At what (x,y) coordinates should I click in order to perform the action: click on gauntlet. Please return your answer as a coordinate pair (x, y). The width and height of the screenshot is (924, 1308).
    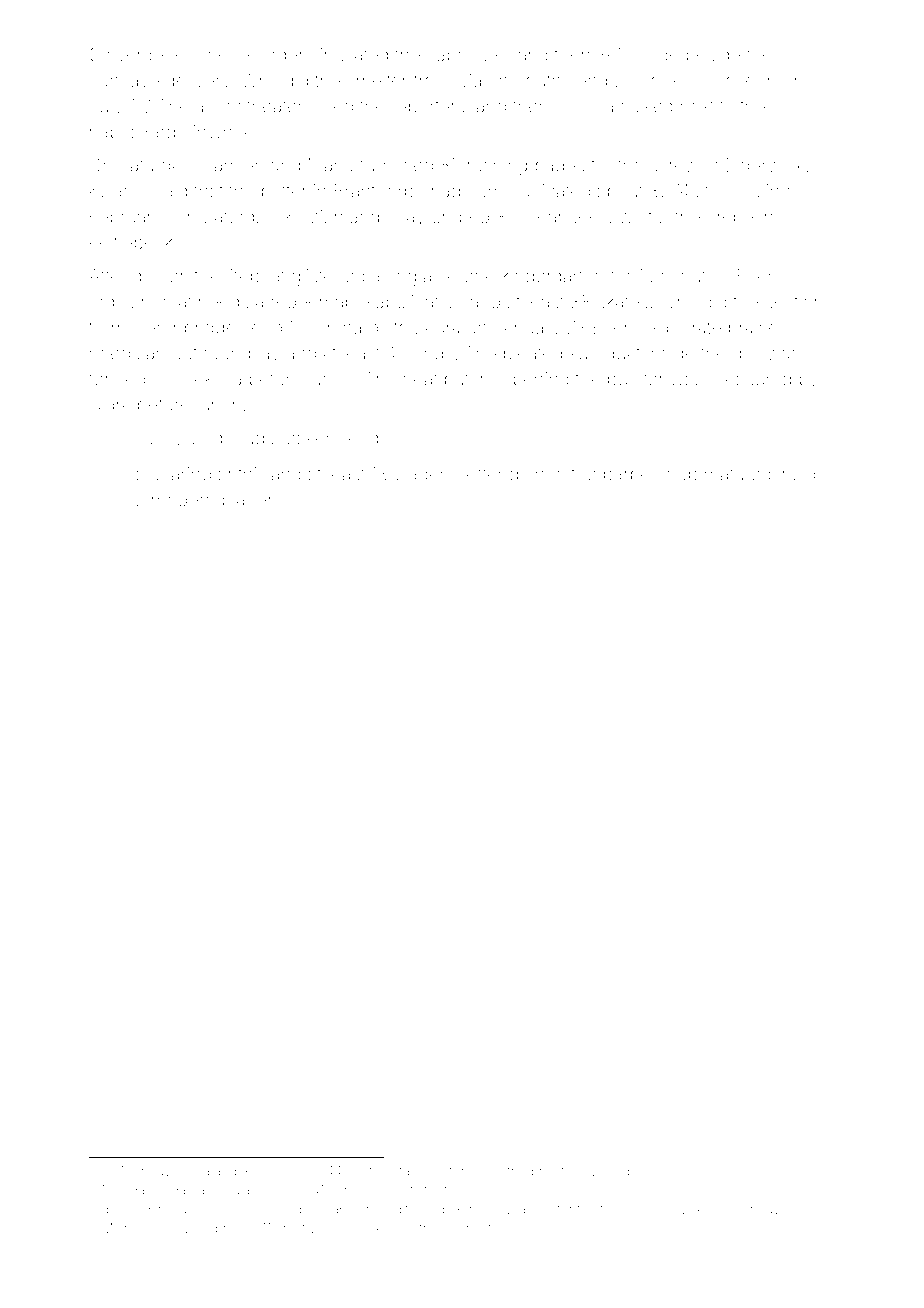
    Looking at the image, I should click on (467, 1229).
